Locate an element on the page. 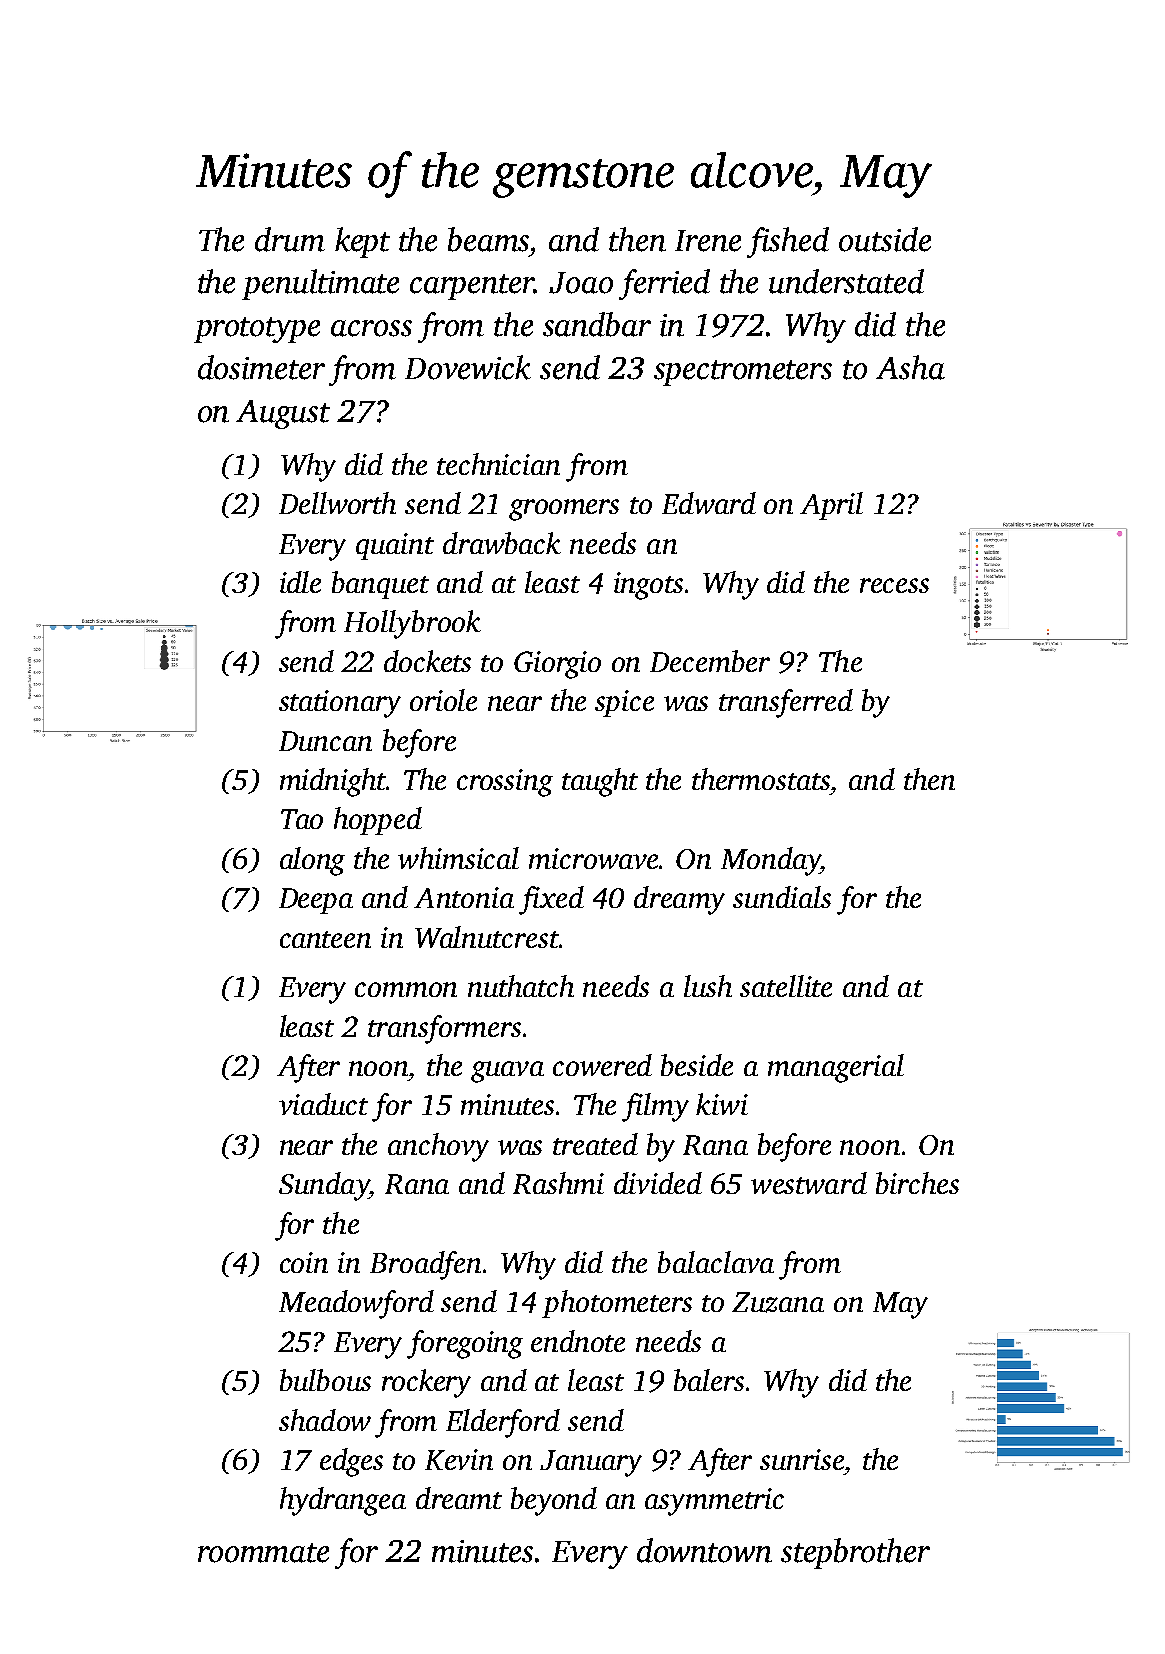 This page has width=1165, height=1654. viaduct is located at coordinates (323, 1104).
